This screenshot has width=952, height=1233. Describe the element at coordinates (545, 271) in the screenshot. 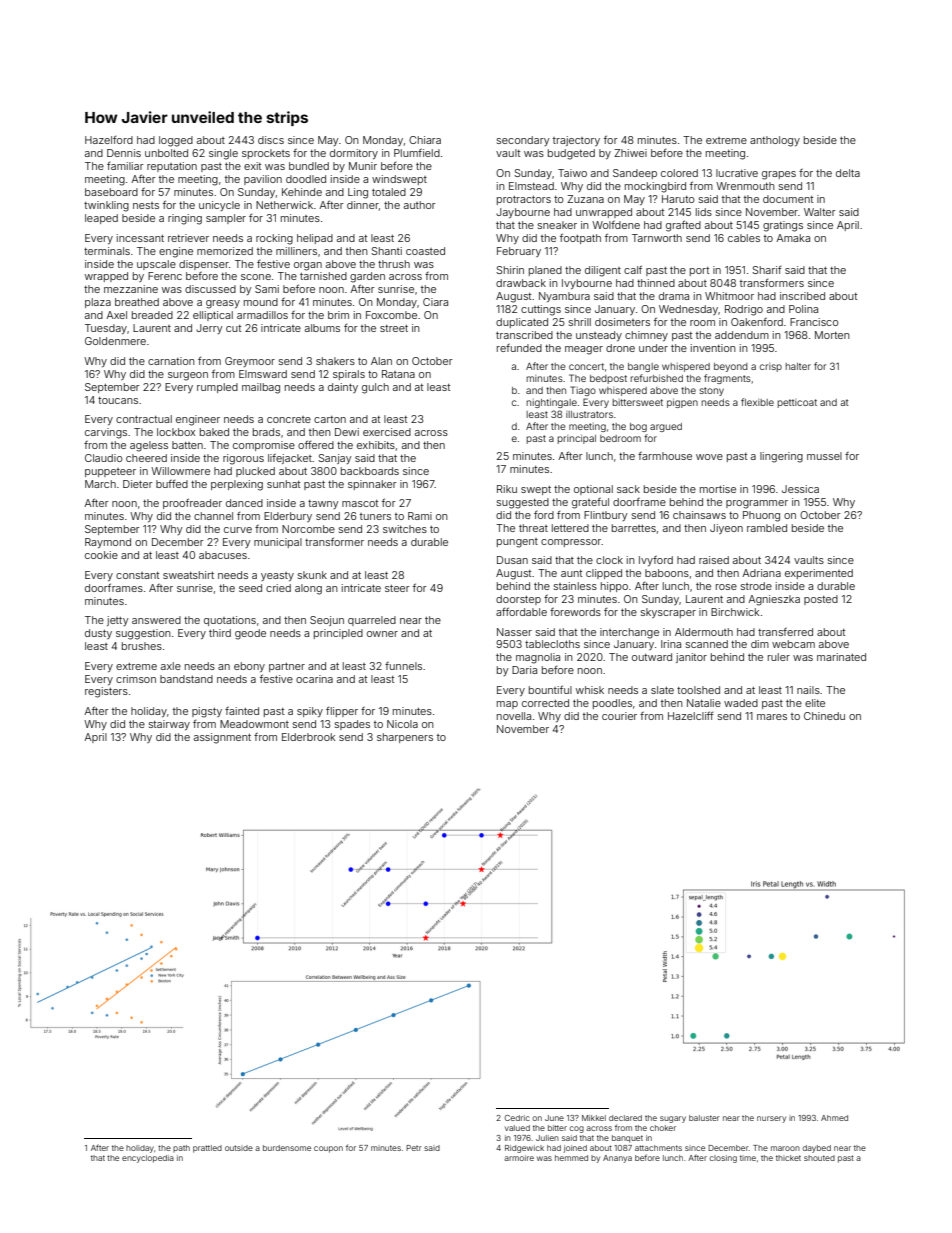

I see `planed` at that location.
